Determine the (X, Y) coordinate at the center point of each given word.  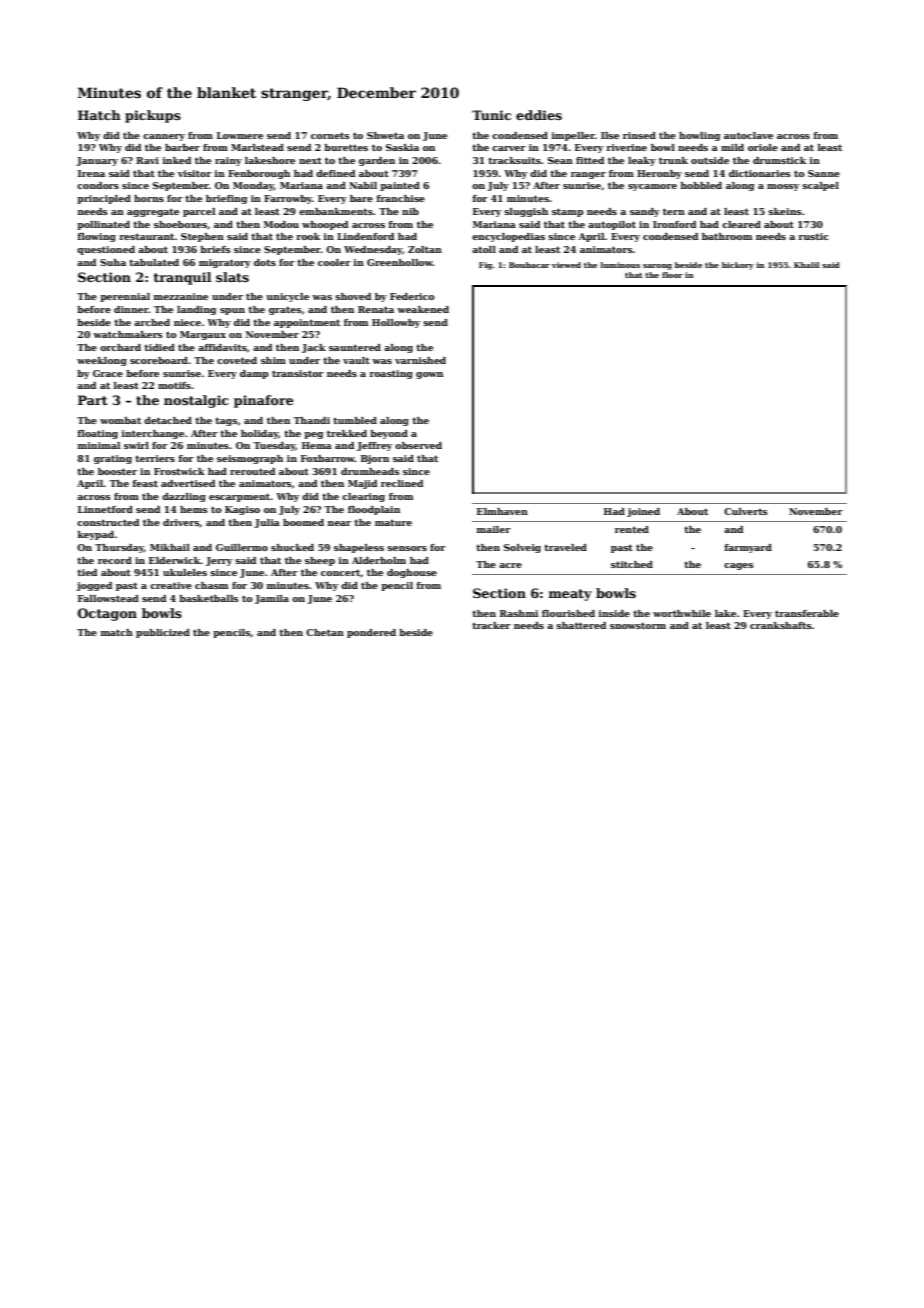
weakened (423, 309)
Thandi (311, 420)
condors (98, 185)
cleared (741, 224)
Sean (560, 160)
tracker (491, 625)
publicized (163, 633)
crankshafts (781, 625)
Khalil (806, 265)
